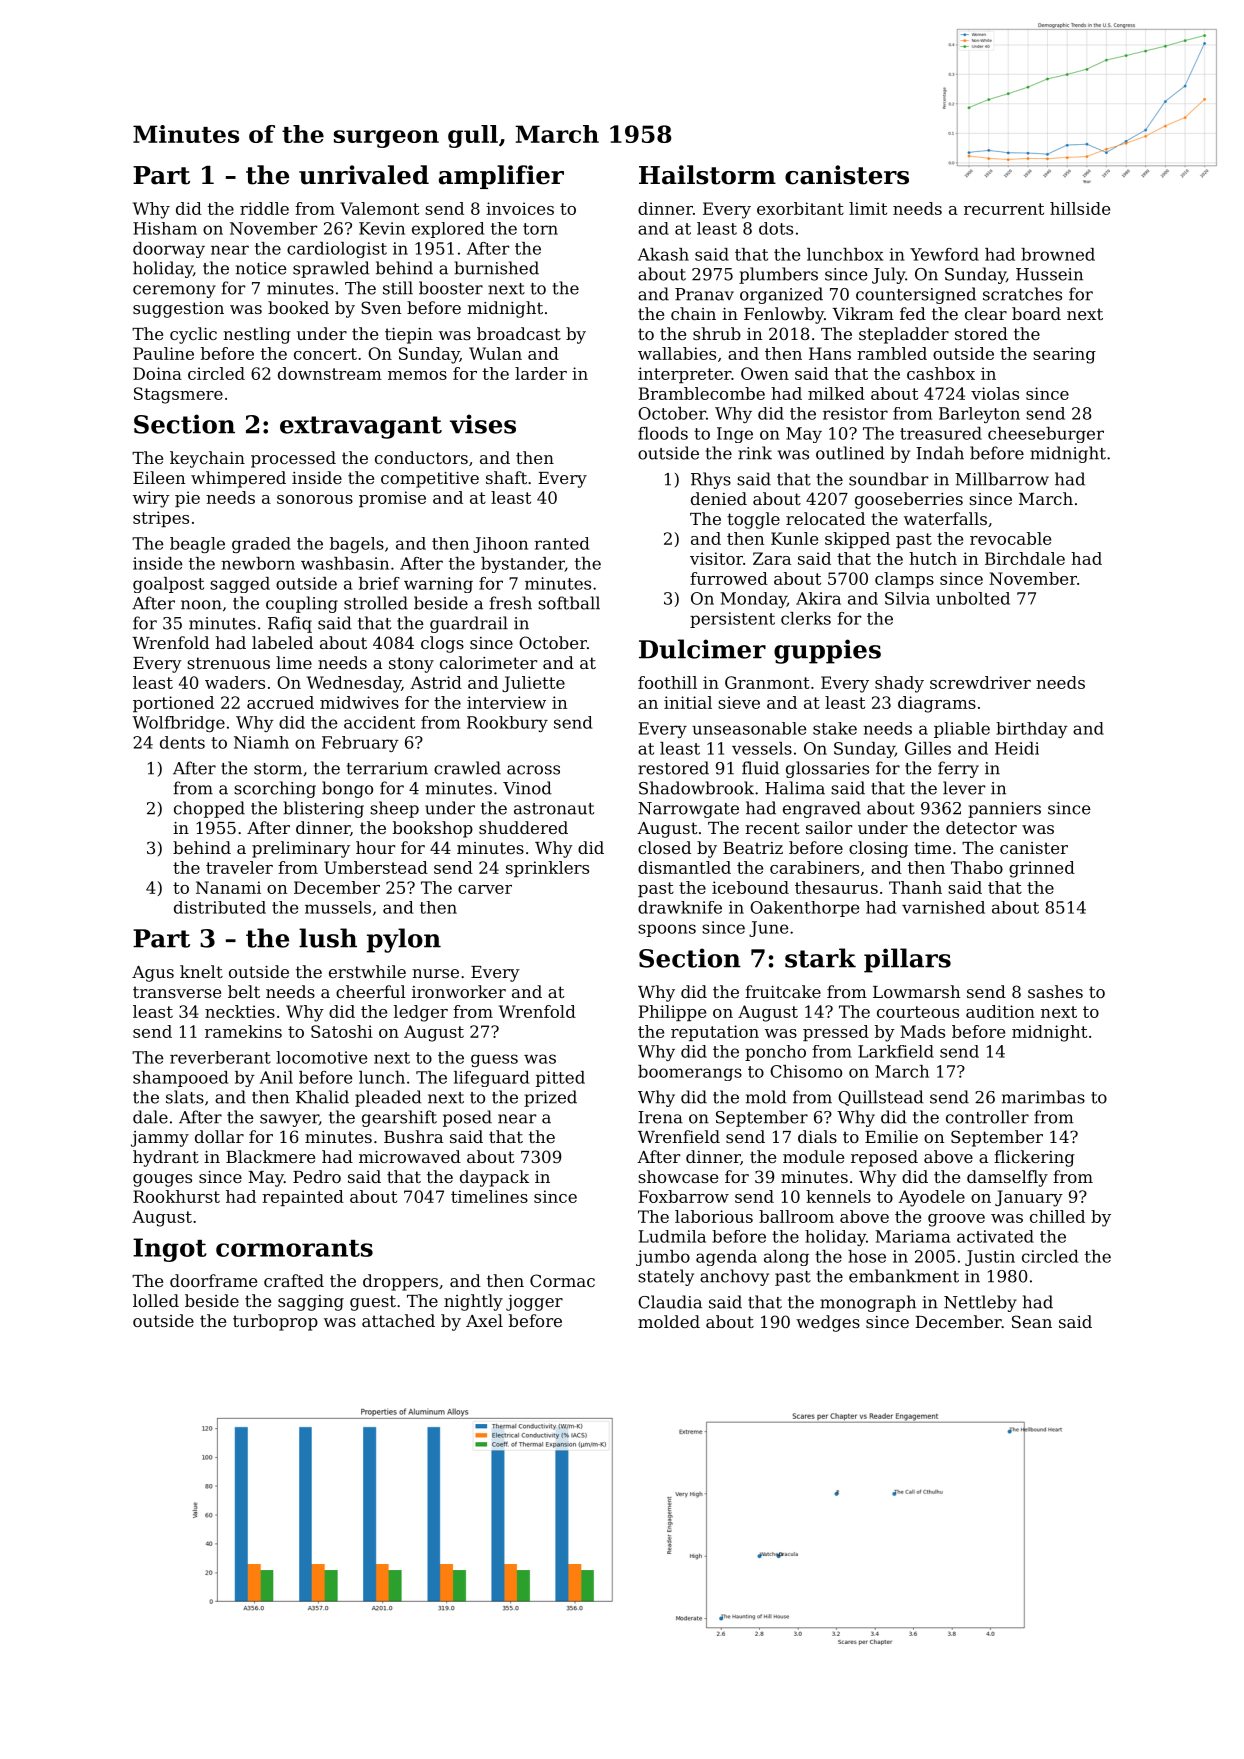  I want to click on traveler, so click(239, 867).
